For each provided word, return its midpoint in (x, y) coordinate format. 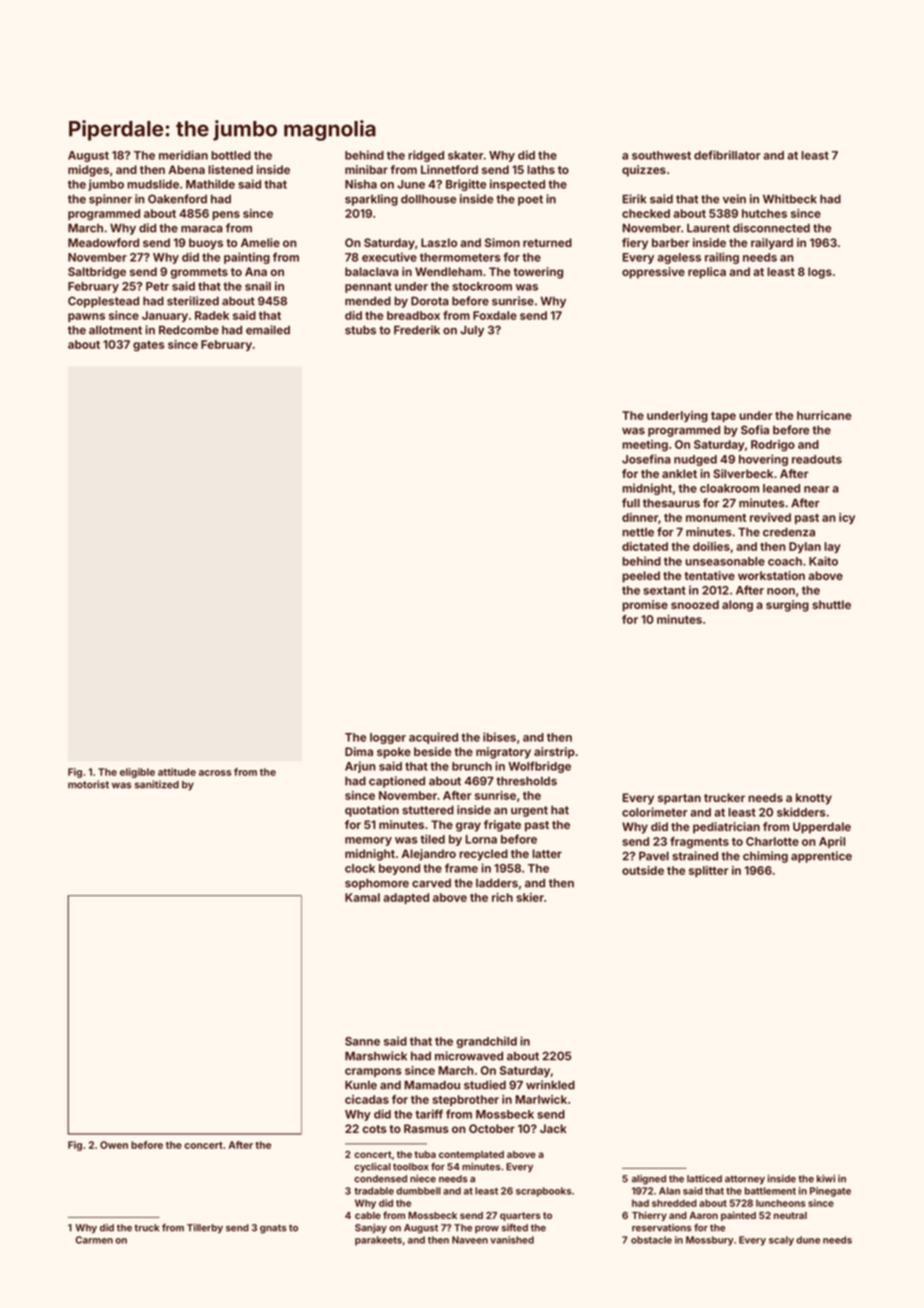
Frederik (417, 330)
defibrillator (727, 155)
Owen (114, 1145)
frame (461, 868)
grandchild (486, 1042)
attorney (745, 1180)
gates (149, 346)
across (215, 773)
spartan (679, 799)
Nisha (361, 184)
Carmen (94, 1240)
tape (723, 417)
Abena (186, 169)
